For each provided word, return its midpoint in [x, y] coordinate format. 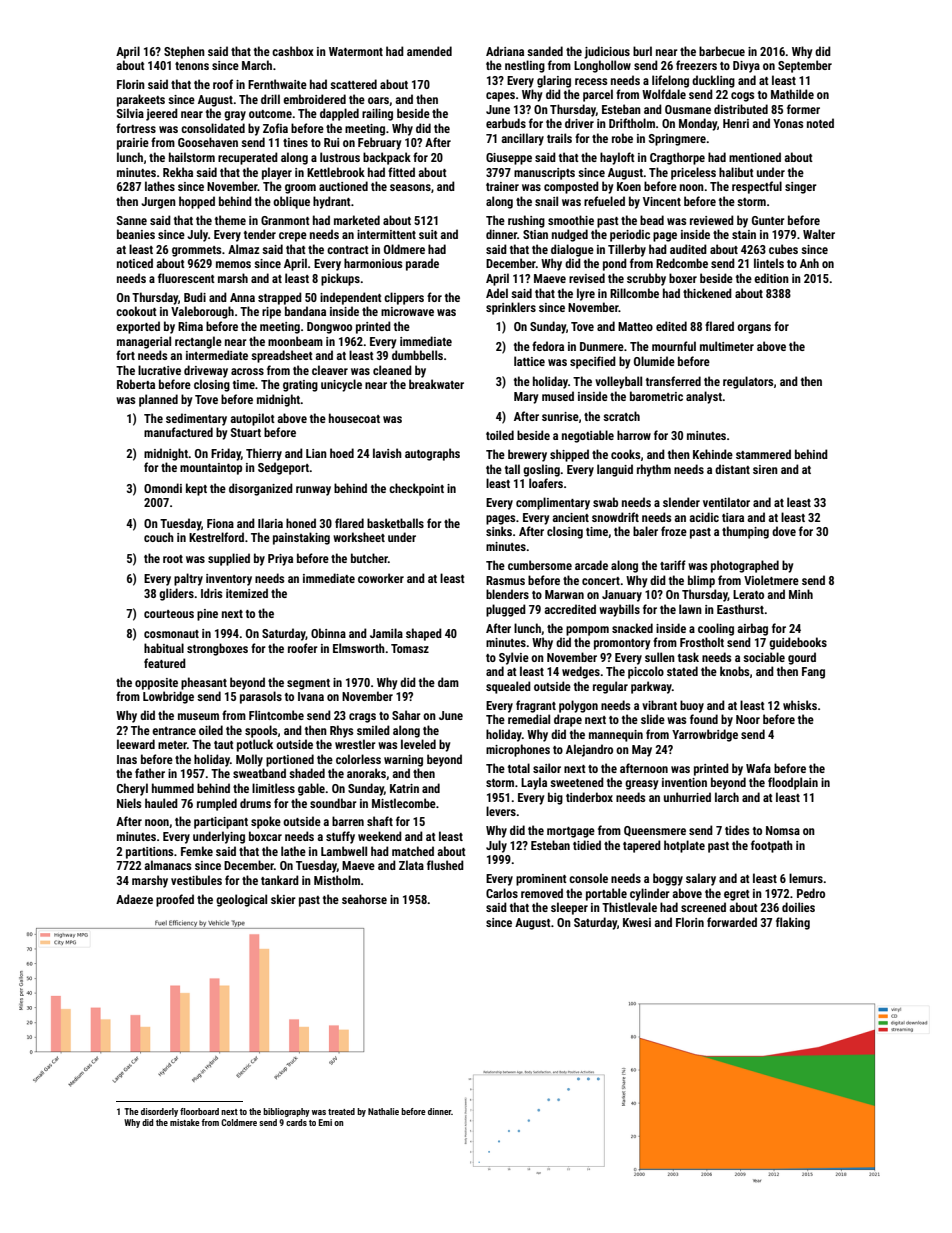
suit [428, 234]
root [173, 559]
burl [642, 51]
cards [296, 1122]
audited [688, 249]
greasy [642, 785]
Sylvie [514, 658]
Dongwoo [329, 328]
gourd [802, 658]
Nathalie [383, 1111]
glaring [554, 81]
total [519, 768]
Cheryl [132, 789]
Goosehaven [208, 142]
